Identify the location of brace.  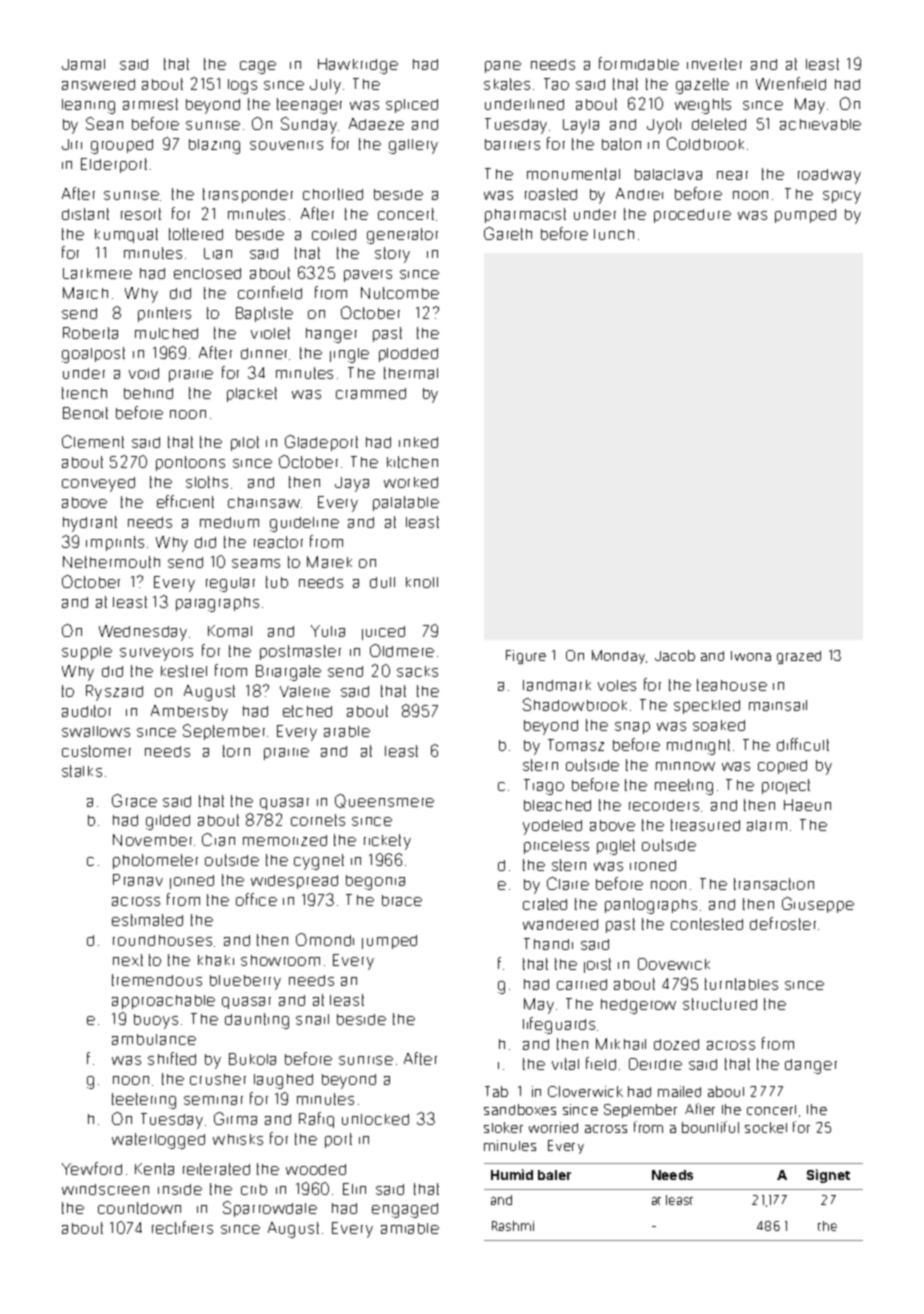
(402, 900).
